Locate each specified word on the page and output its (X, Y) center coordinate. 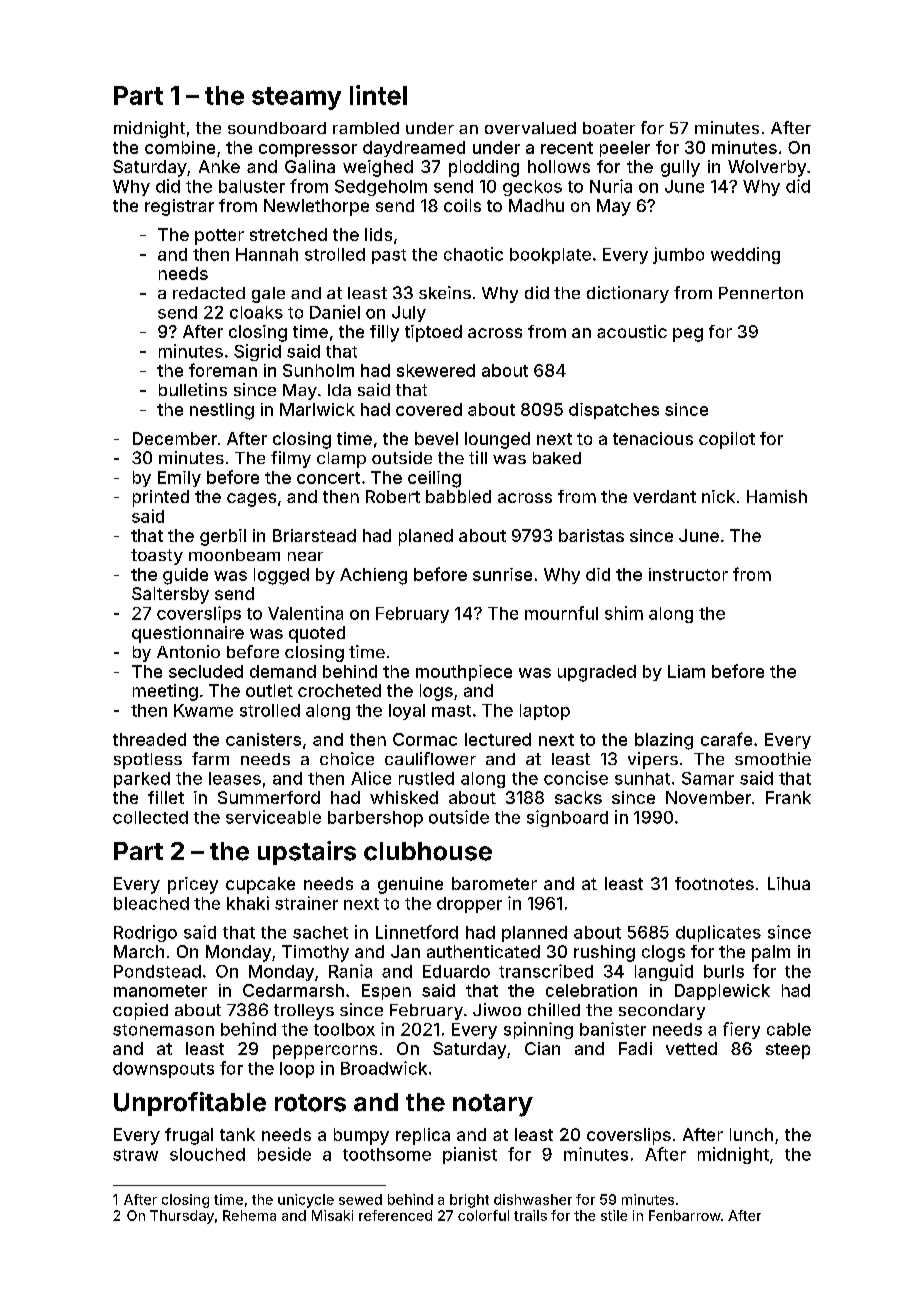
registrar (179, 207)
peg (688, 335)
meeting (165, 692)
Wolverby (767, 168)
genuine (410, 885)
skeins (445, 292)
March (139, 951)
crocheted (339, 690)
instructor (688, 574)
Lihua (789, 883)
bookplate (550, 256)
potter (219, 237)
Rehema (249, 1215)
